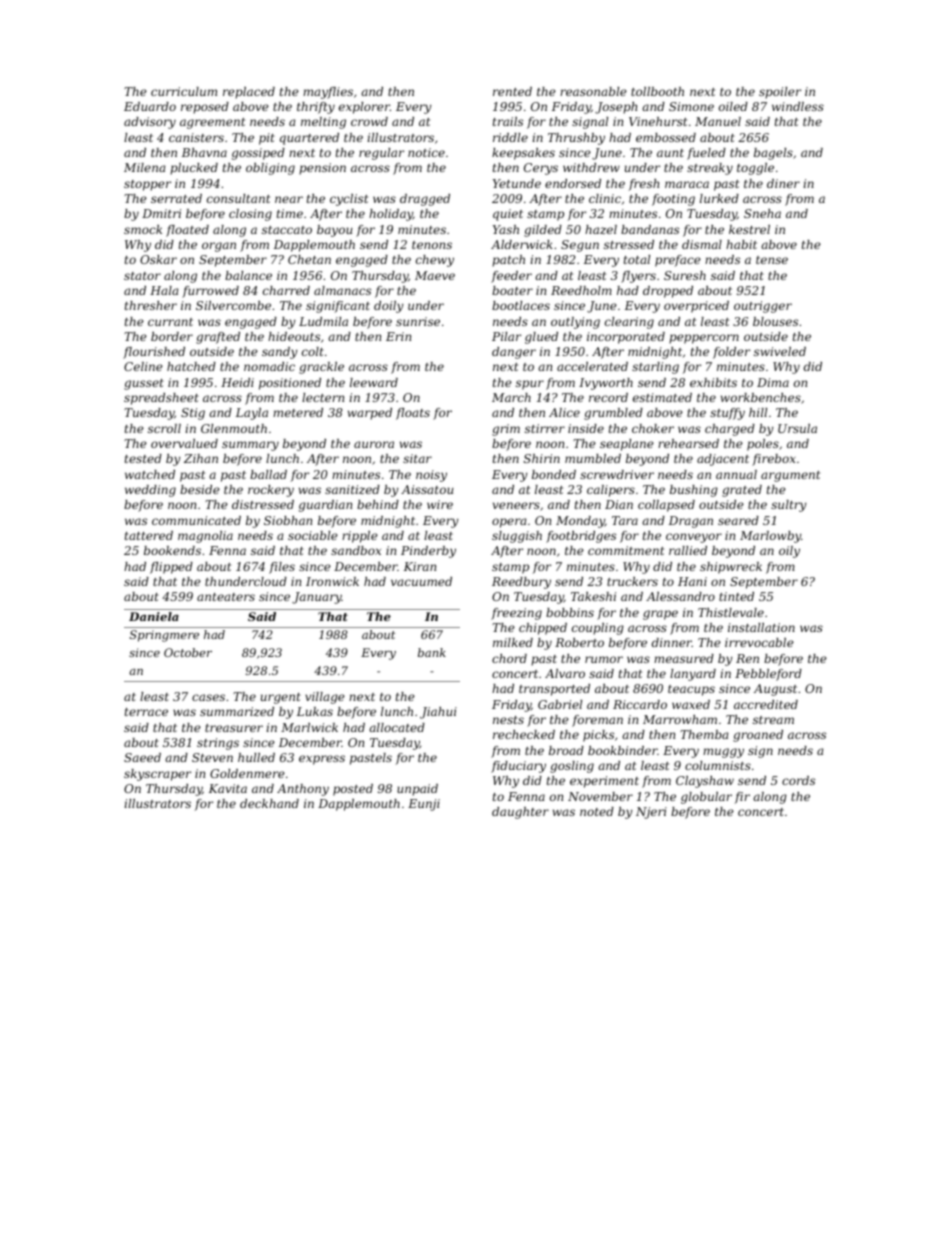  Describe the element at coordinates (768, 675) in the screenshot. I see `Pebbleford` at that location.
